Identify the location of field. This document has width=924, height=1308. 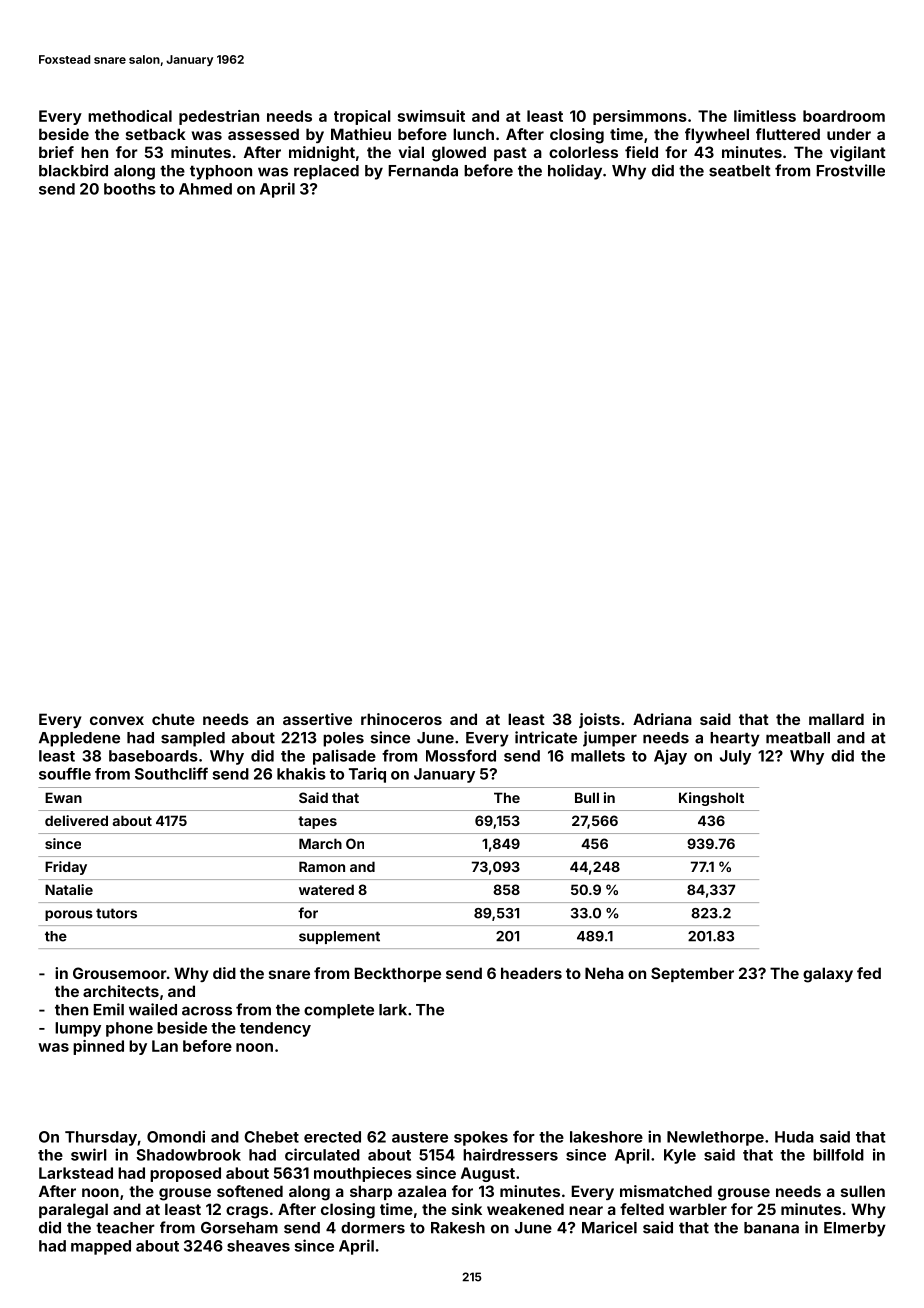
(641, 152).
